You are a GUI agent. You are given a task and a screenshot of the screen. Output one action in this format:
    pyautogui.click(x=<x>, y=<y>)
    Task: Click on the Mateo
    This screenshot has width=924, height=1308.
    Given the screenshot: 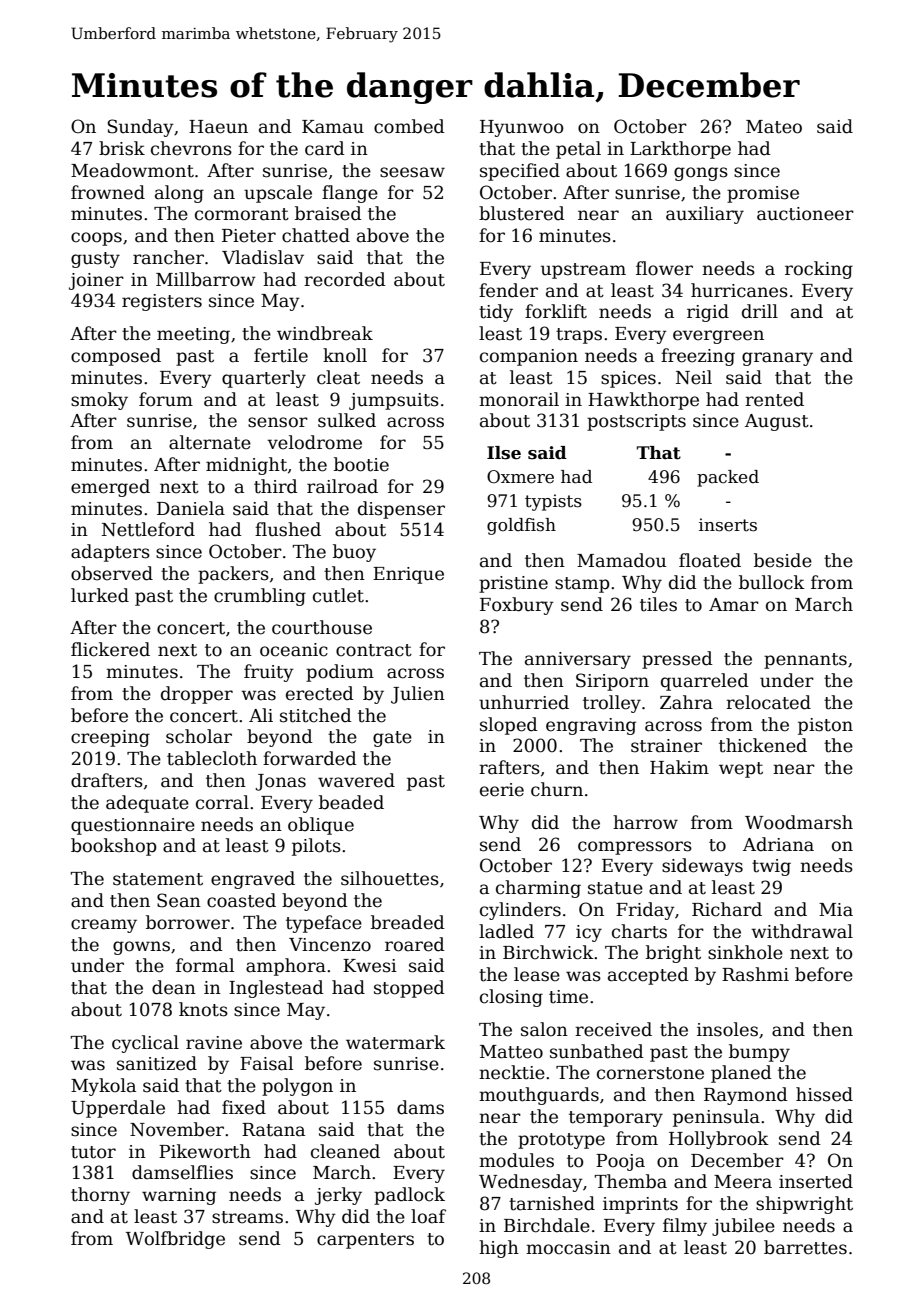 What is the action you would take?
    pyautogui.click(x=774, y=127)
